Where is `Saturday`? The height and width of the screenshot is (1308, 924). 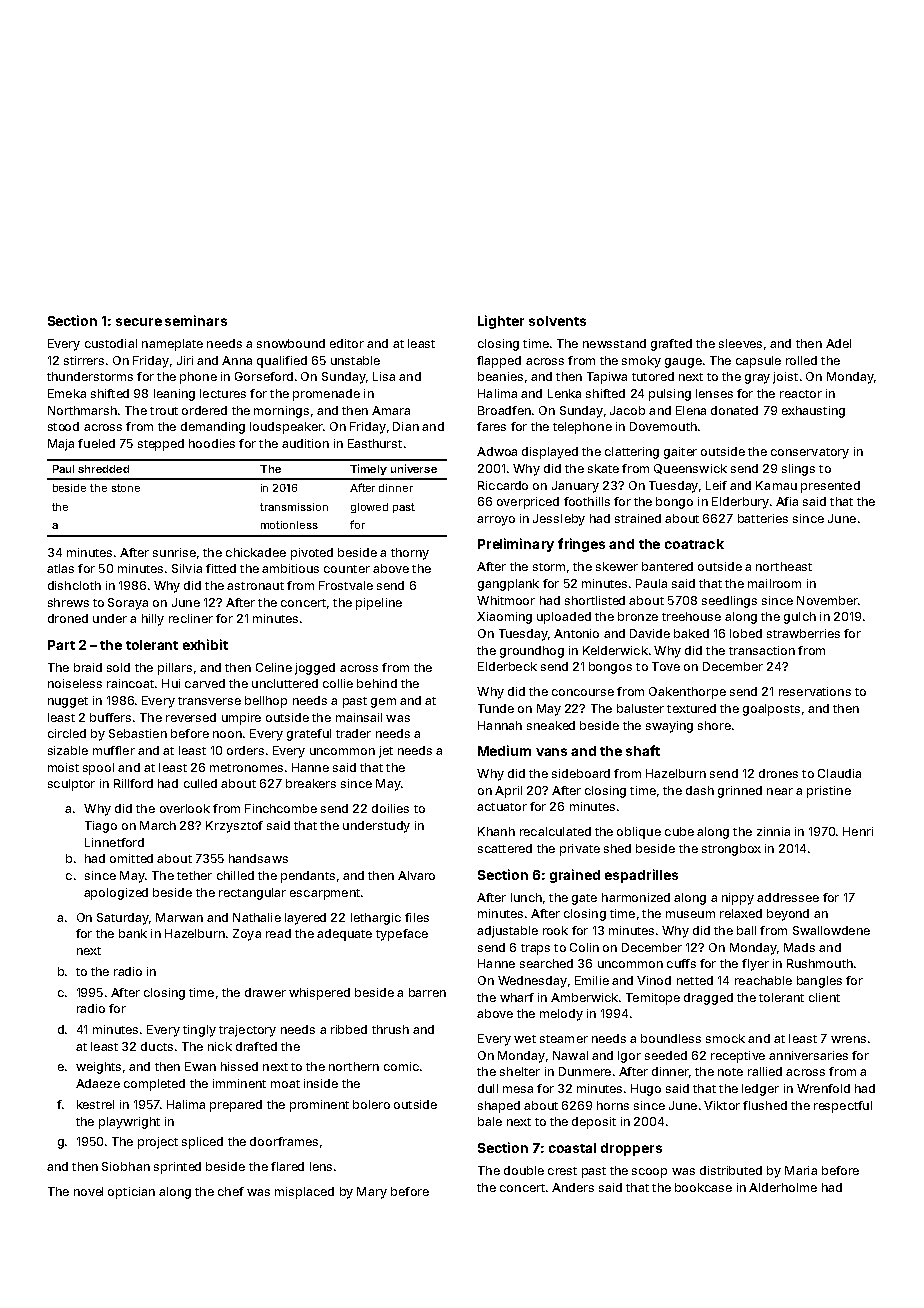
Saturday is located at coordinates (123, 919).
